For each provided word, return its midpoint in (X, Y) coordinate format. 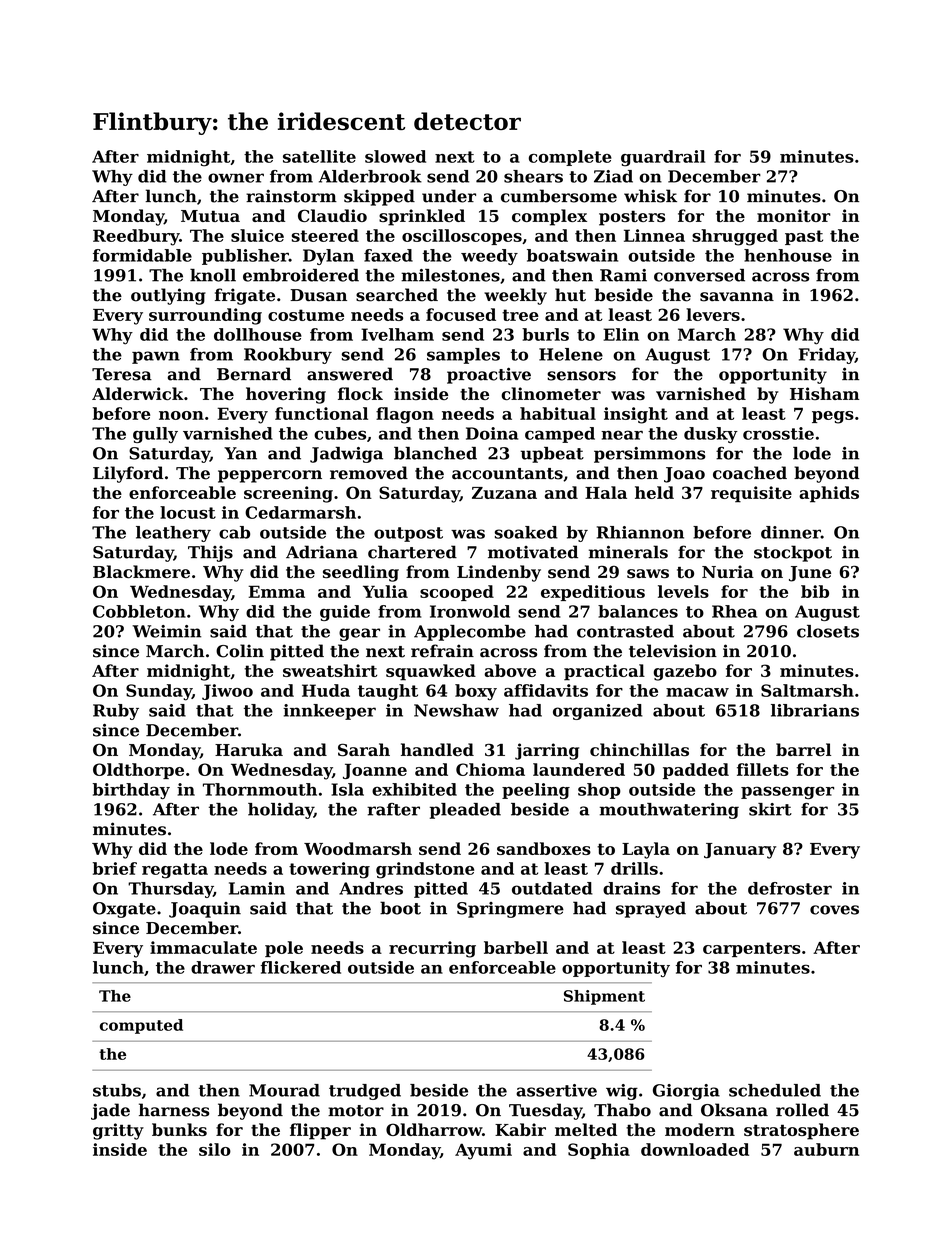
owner (236, 178)
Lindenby (499, 573)
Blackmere (141, 571)
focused (461, 314)
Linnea (654, 235)
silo (215, 1149)
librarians (815, 710)
